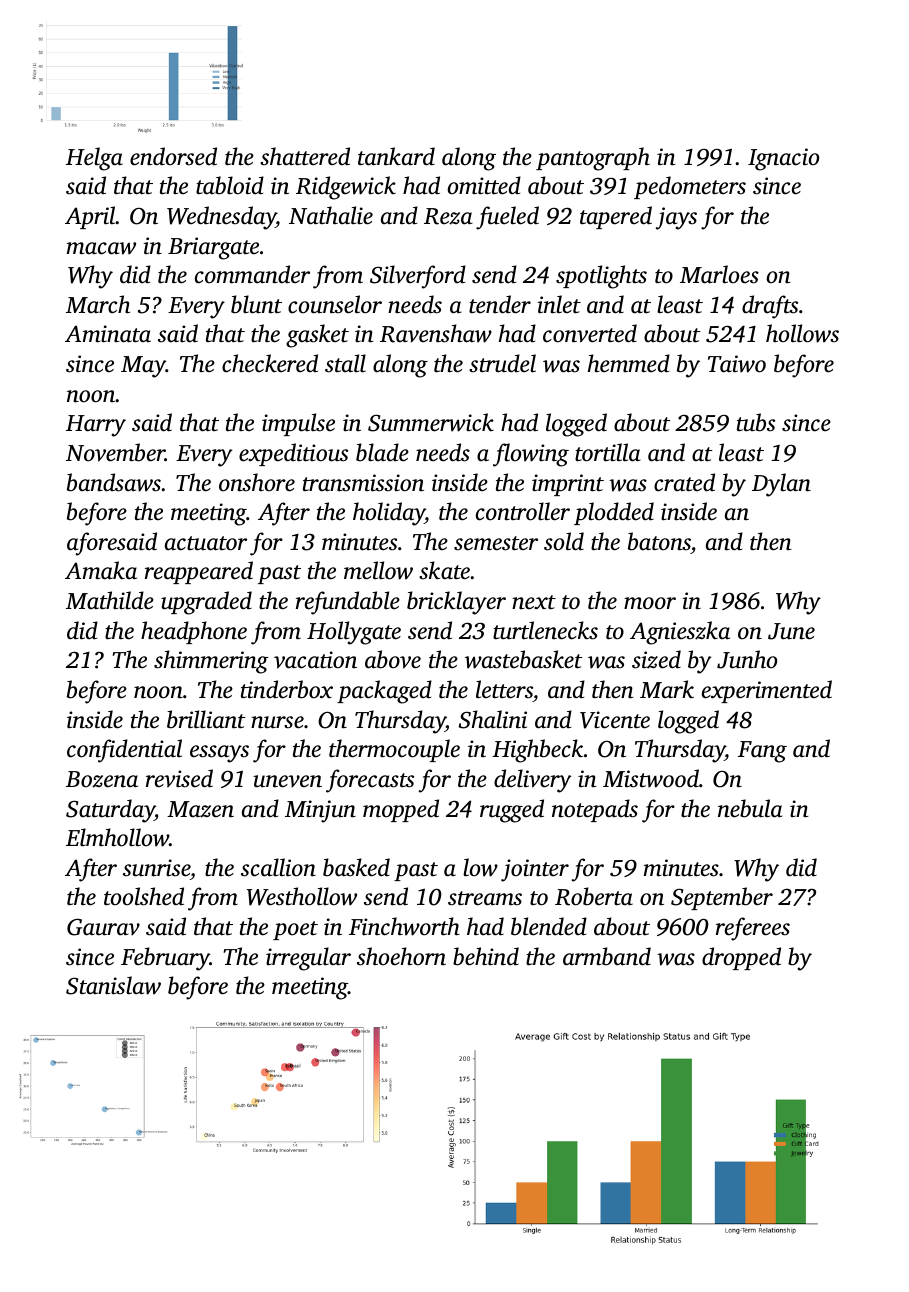 The image size is (909, 1292). What do you see at coordinates (512, 811) in the page?
I see `rugged` at bounding box center [512, 811].
